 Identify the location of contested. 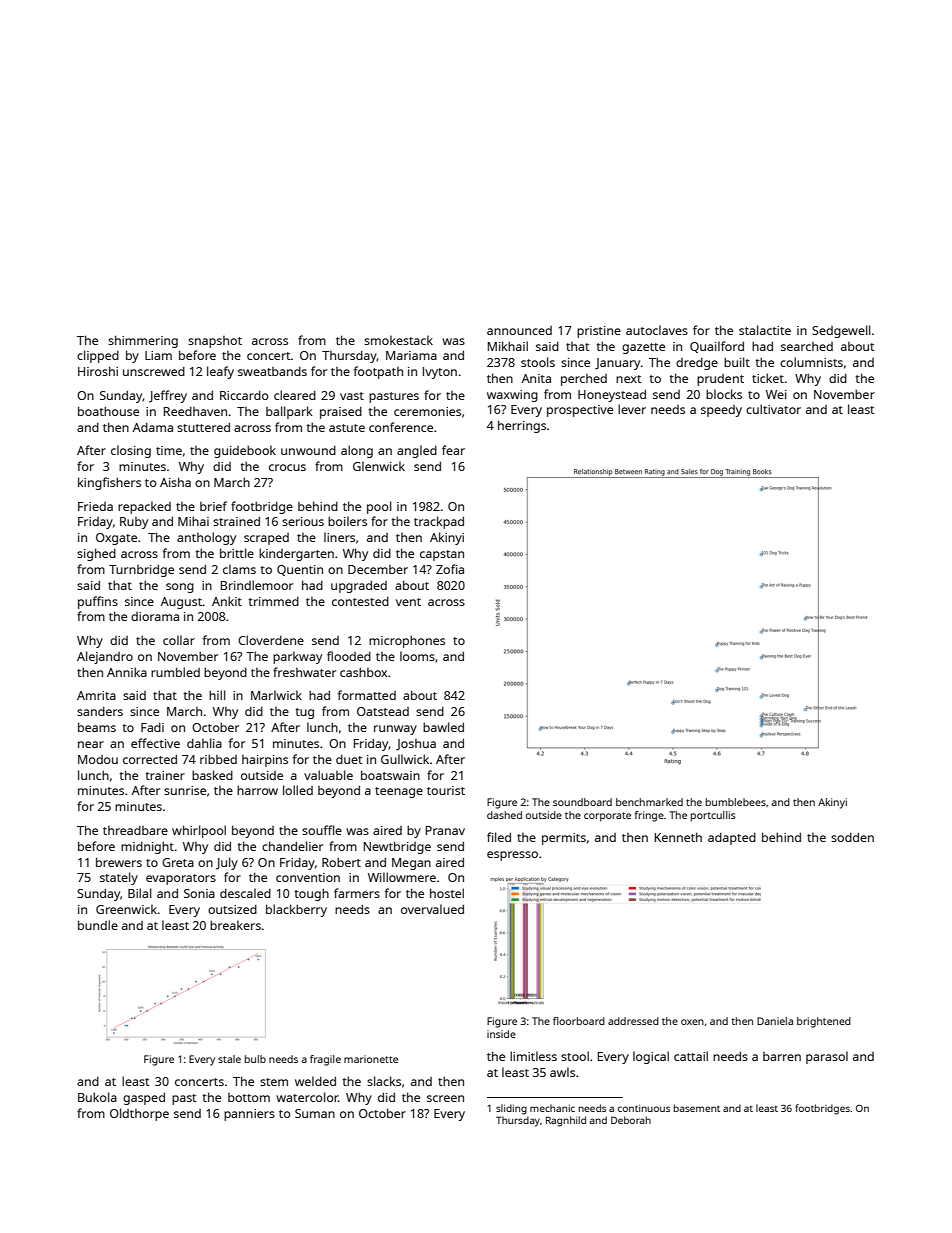
(360, 601).
